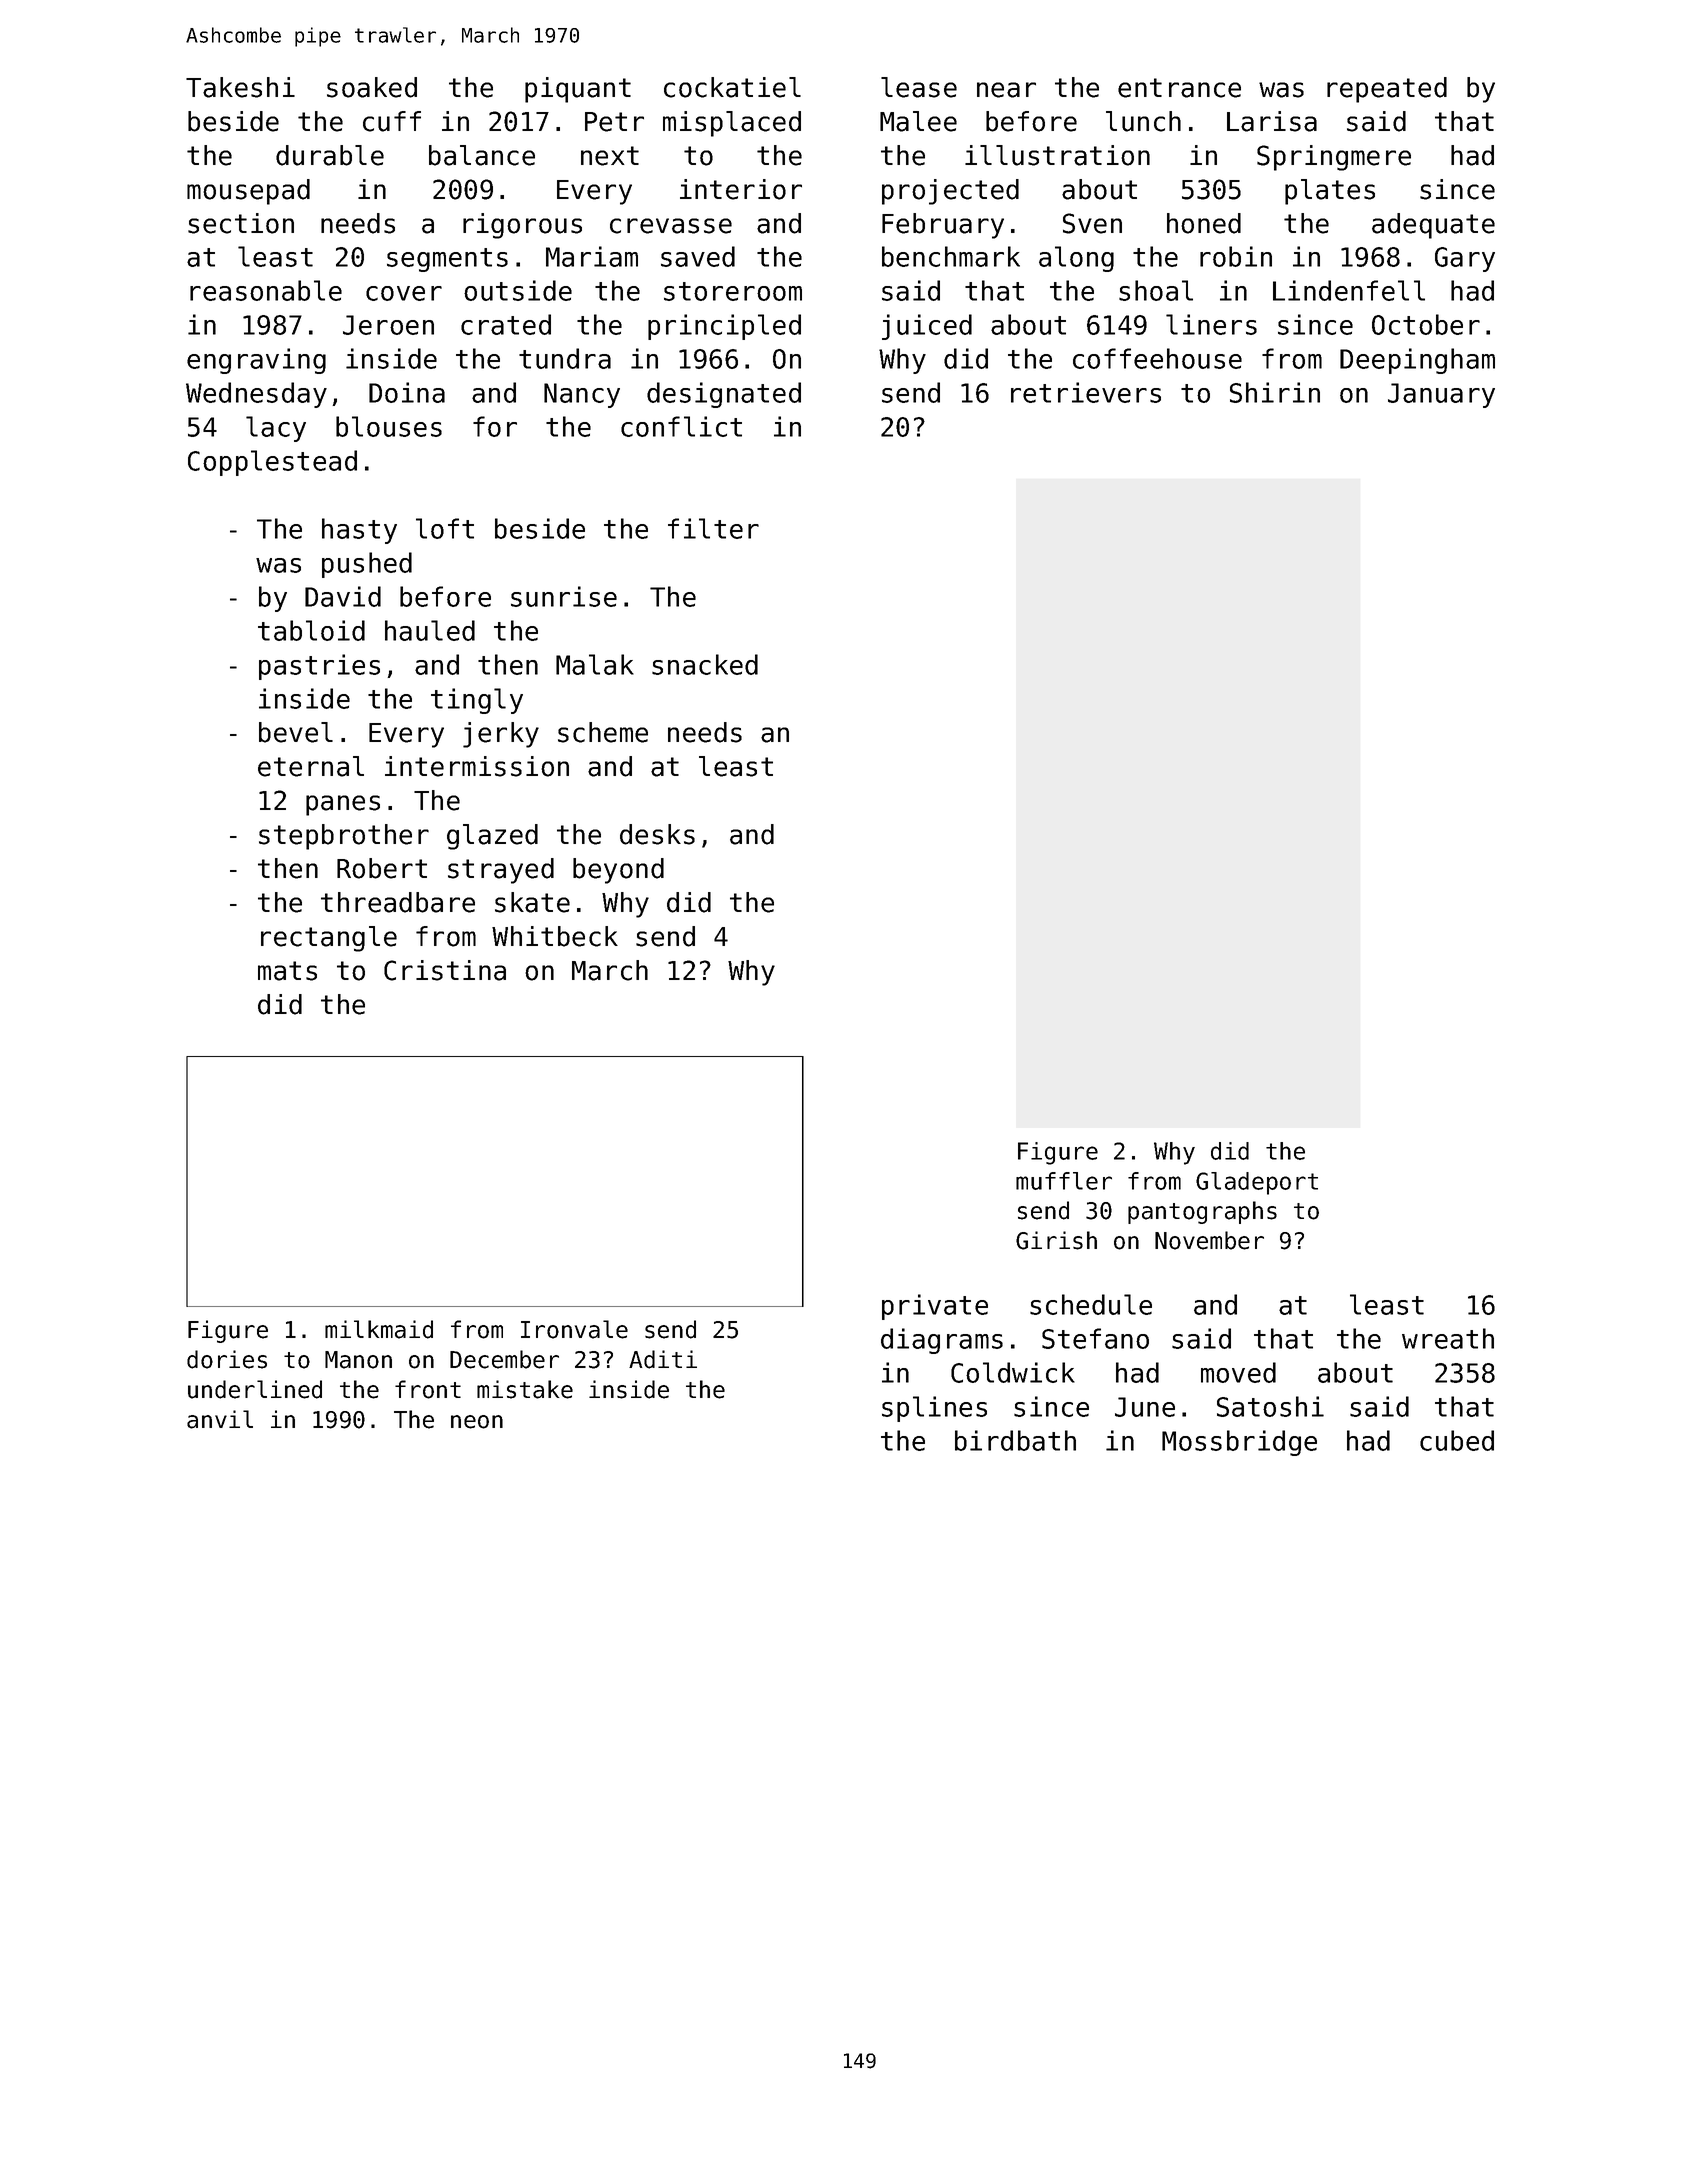 The height and width of the screenshot is (2178, 1683). Describe the element at coordinates (1441, 395) in the screenshot. I see `January` at that location.
